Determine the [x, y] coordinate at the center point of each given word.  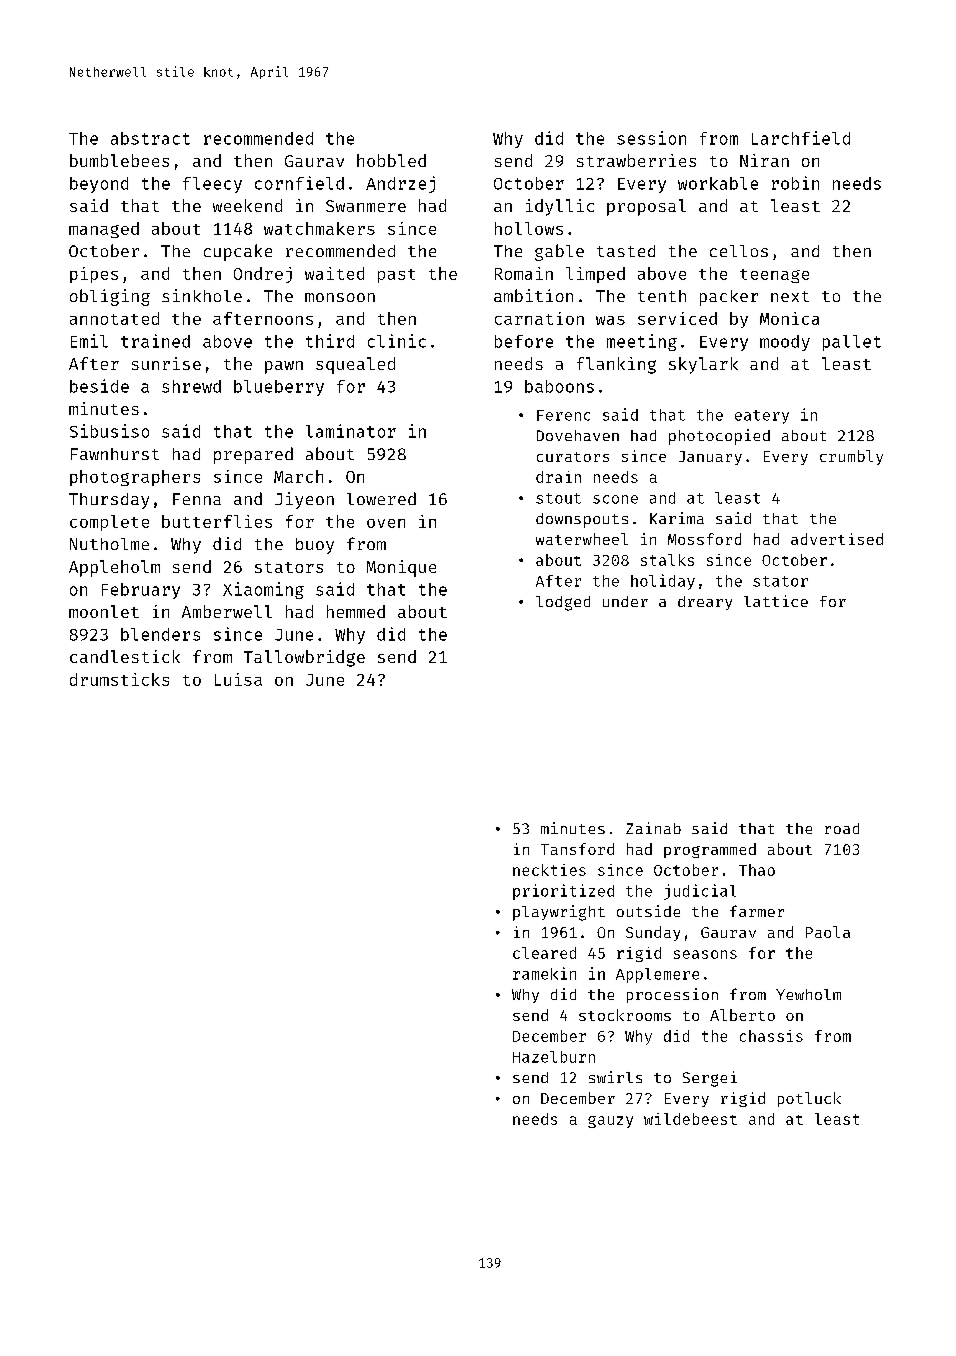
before [524, 341]
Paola [828, 932]
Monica [789, 318]
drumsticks [119, 679]
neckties [549, 870]
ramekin [544, 973]
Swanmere [366, 206]
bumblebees [119, 160]
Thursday [109, 501]
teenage [774, 276]
